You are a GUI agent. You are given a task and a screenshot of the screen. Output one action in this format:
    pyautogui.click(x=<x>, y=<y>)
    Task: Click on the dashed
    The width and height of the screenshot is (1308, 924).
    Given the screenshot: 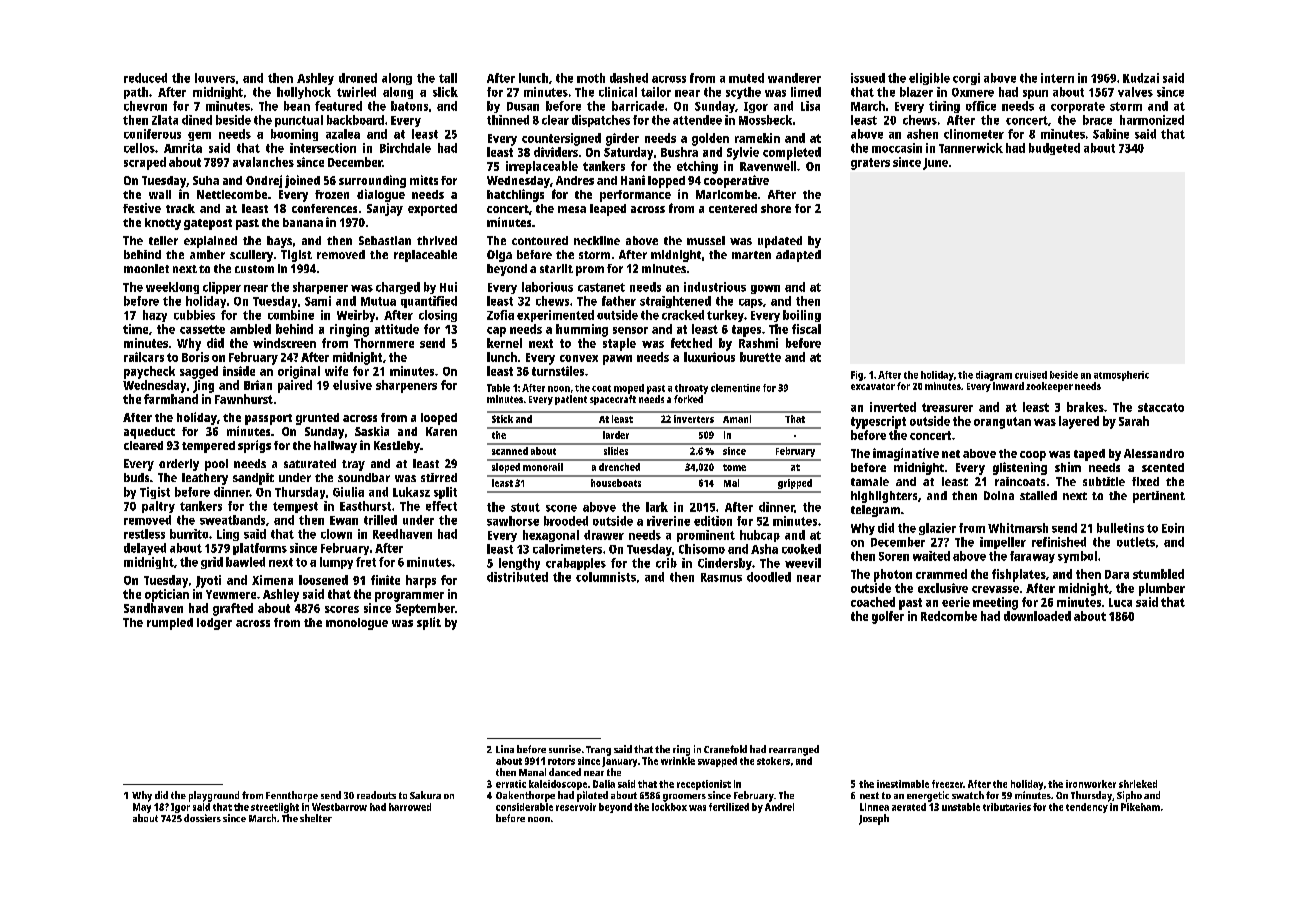 What is the action you would take?
    pyautogui.click(x=629, y=78)
